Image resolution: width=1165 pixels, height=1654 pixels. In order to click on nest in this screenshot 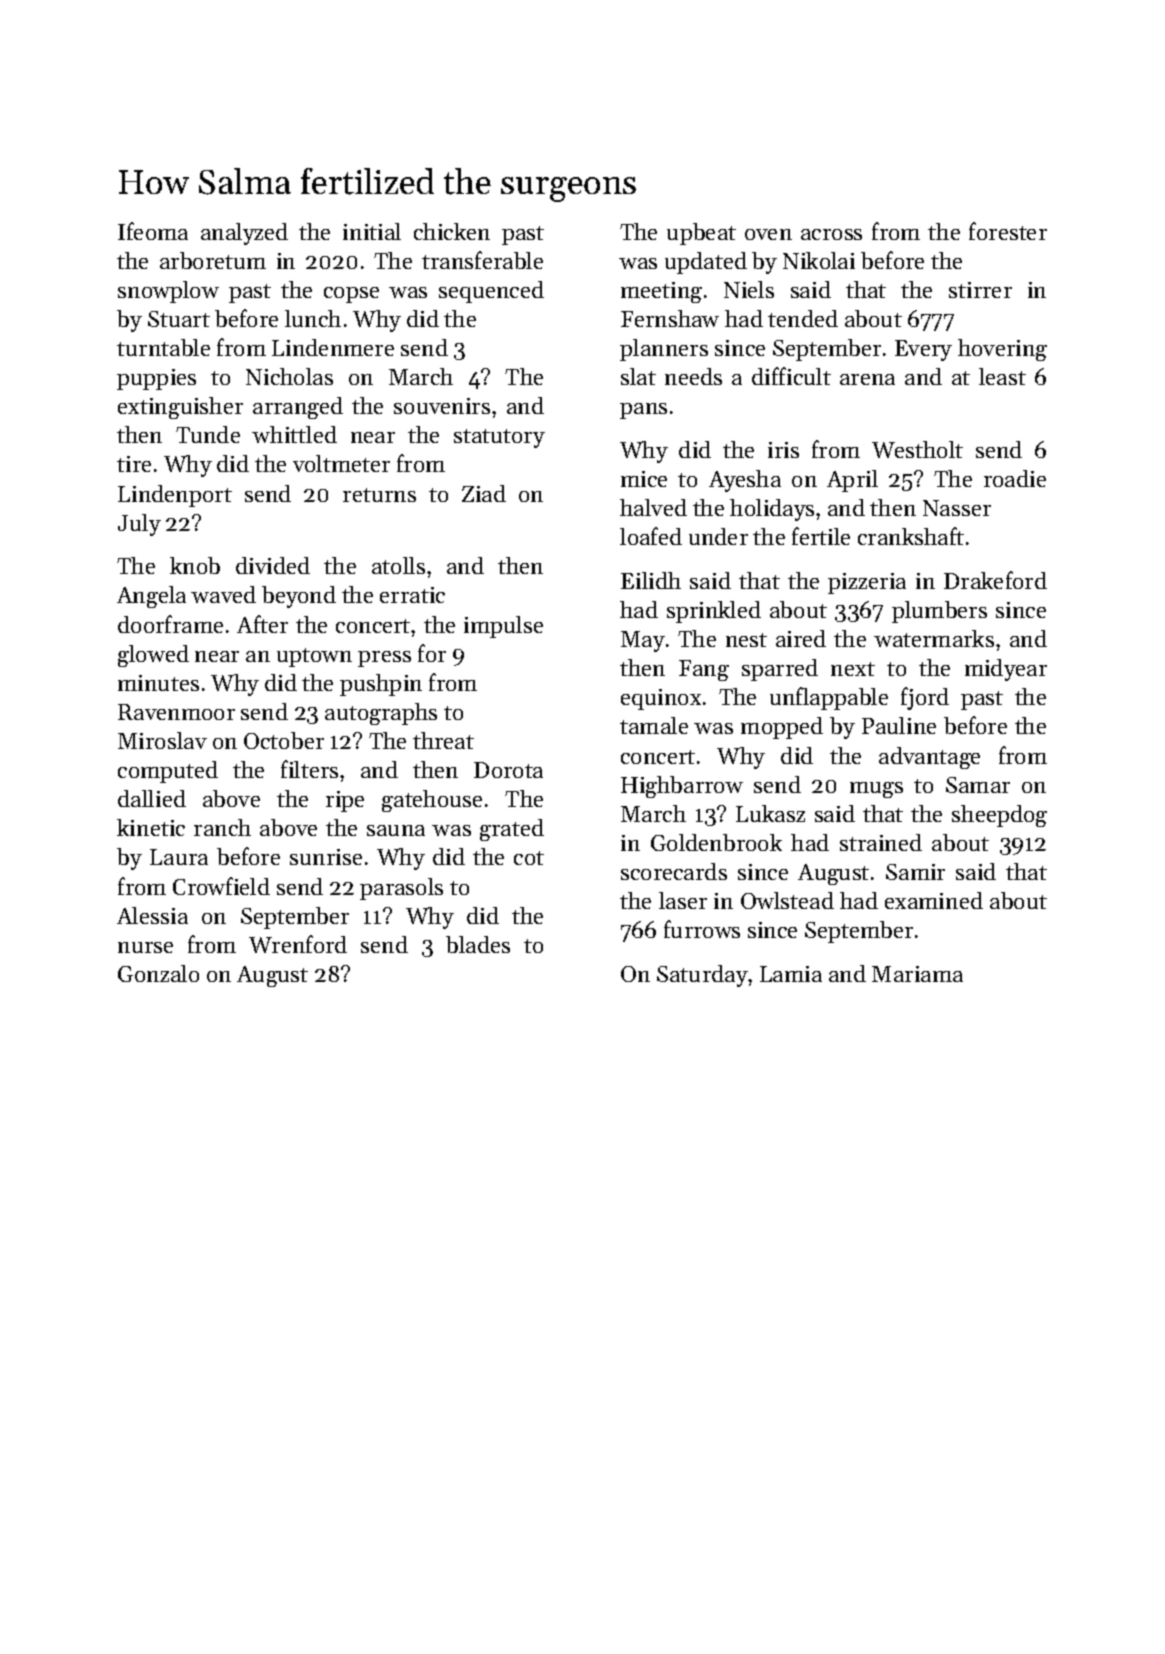, I will do `click(746, 640)`.
